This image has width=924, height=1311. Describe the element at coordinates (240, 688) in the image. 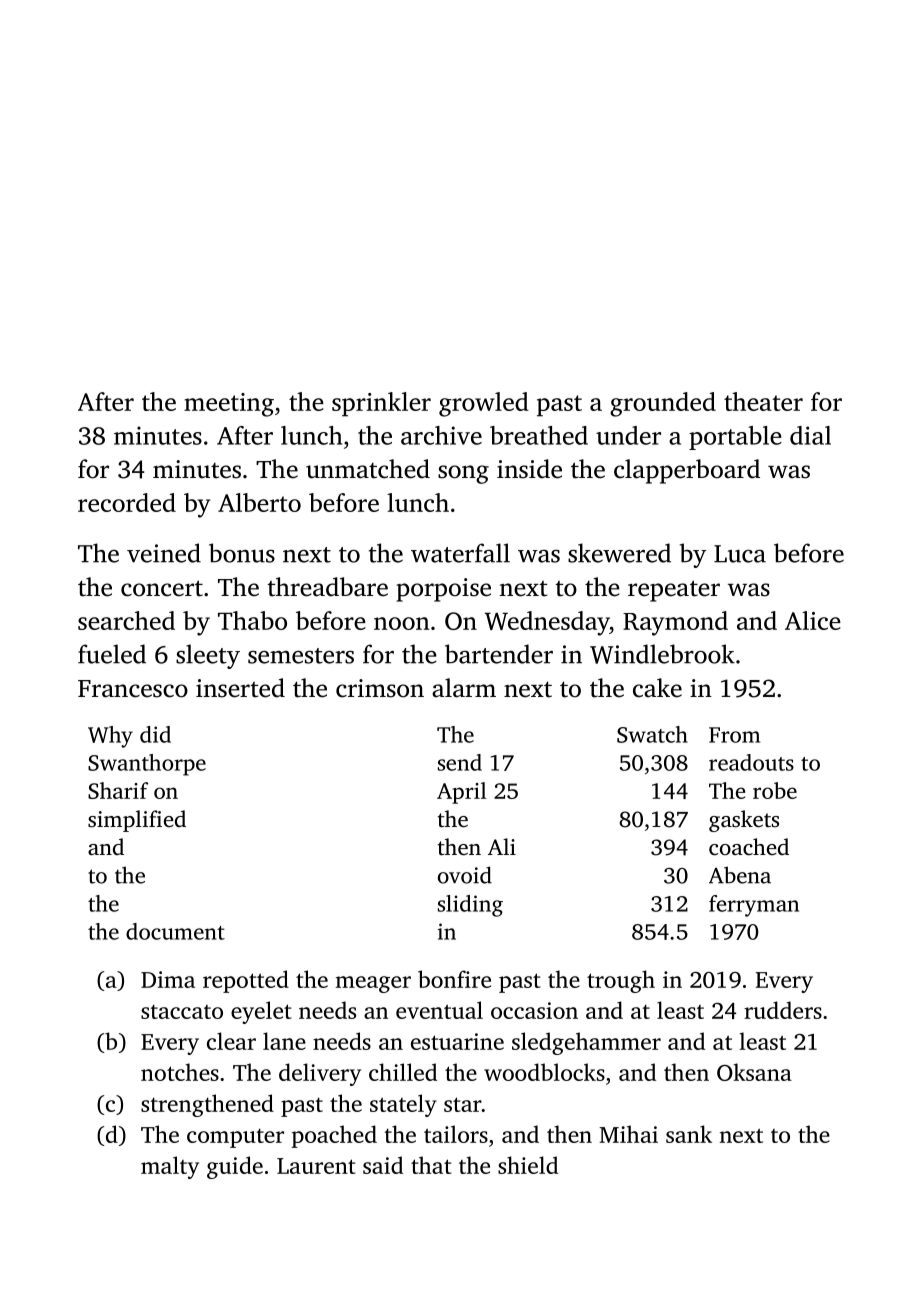

I see `inserted` at that location.
